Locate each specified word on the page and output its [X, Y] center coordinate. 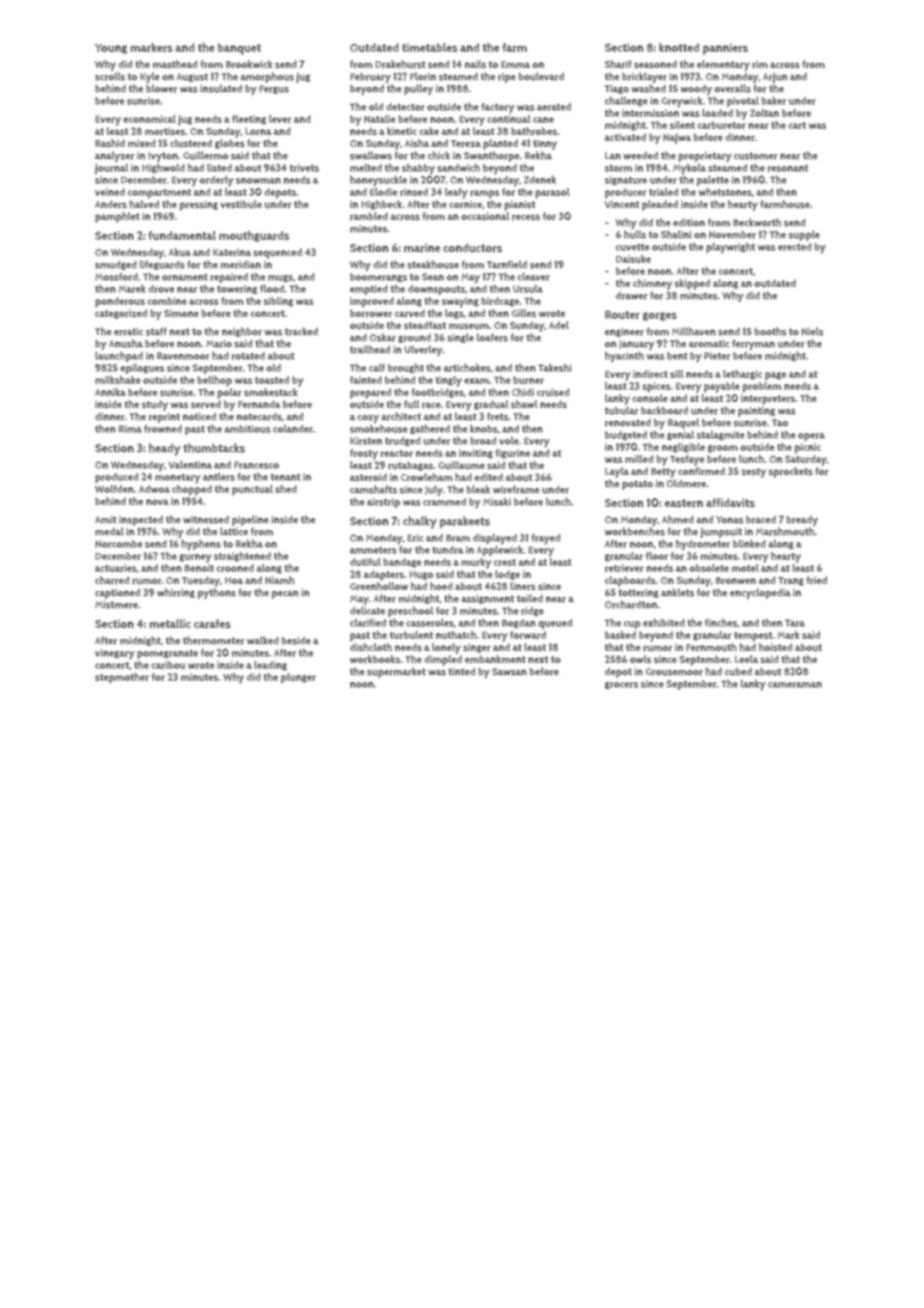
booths [770, 331]
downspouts [436, 290]
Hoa [234, 580]
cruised [553, 392]
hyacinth [624, 356]
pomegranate [167, 654]
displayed [495, 539]
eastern [684, 503]
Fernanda [259, 404]
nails [475, 64]
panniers [725, 49]
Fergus [274, 89]
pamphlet [117, 217]
